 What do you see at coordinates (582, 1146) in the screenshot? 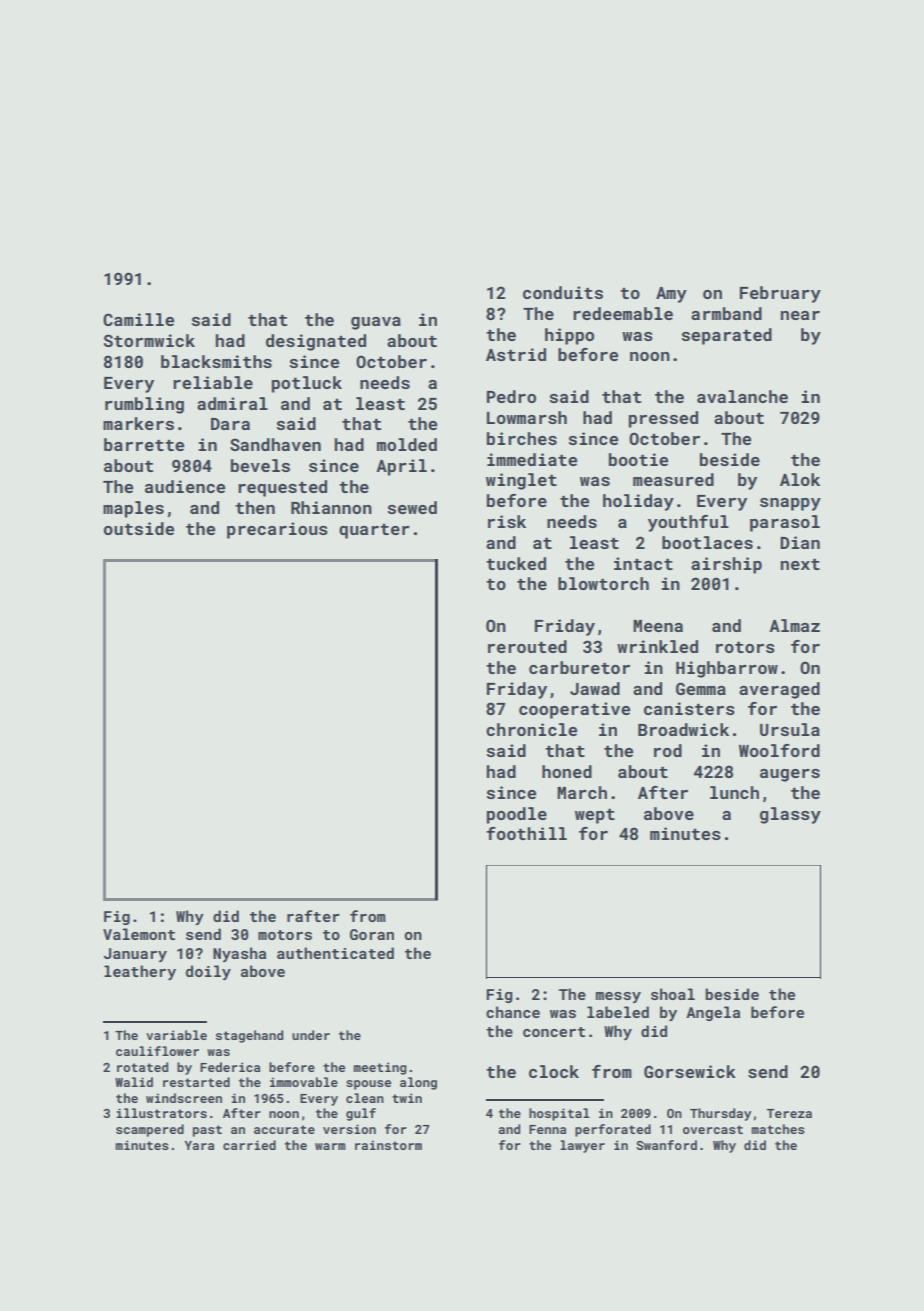
I see `lawyer` at bounding box center [582, 1146].
